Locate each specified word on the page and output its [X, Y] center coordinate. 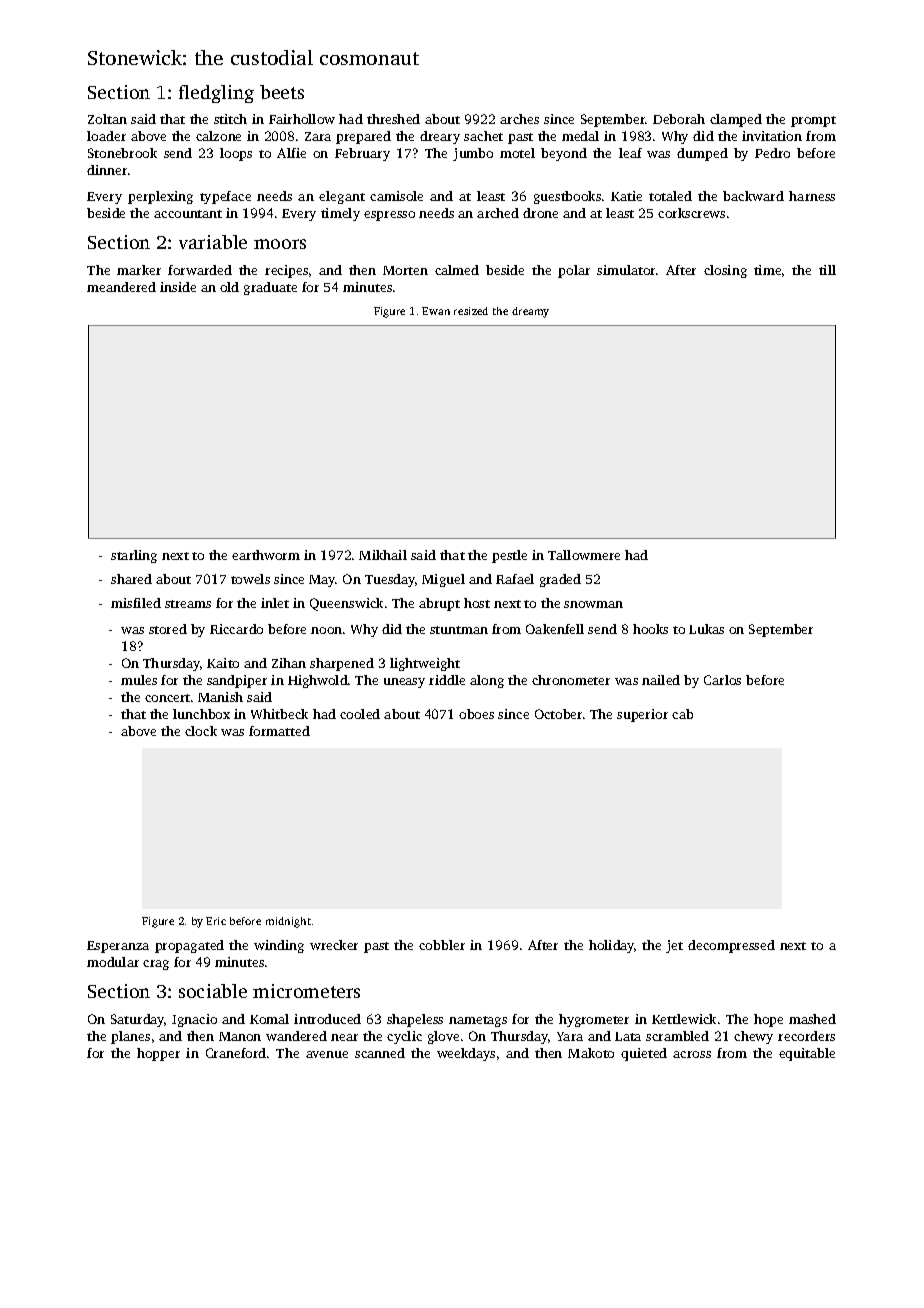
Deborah [679, 119]
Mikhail [383, 555]
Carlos [722, 680]
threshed [393, 119]
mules [139, 680]
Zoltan [107, 119]
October [558, 714]
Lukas [706, 629]
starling [134, 556]
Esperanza [118, 947]
